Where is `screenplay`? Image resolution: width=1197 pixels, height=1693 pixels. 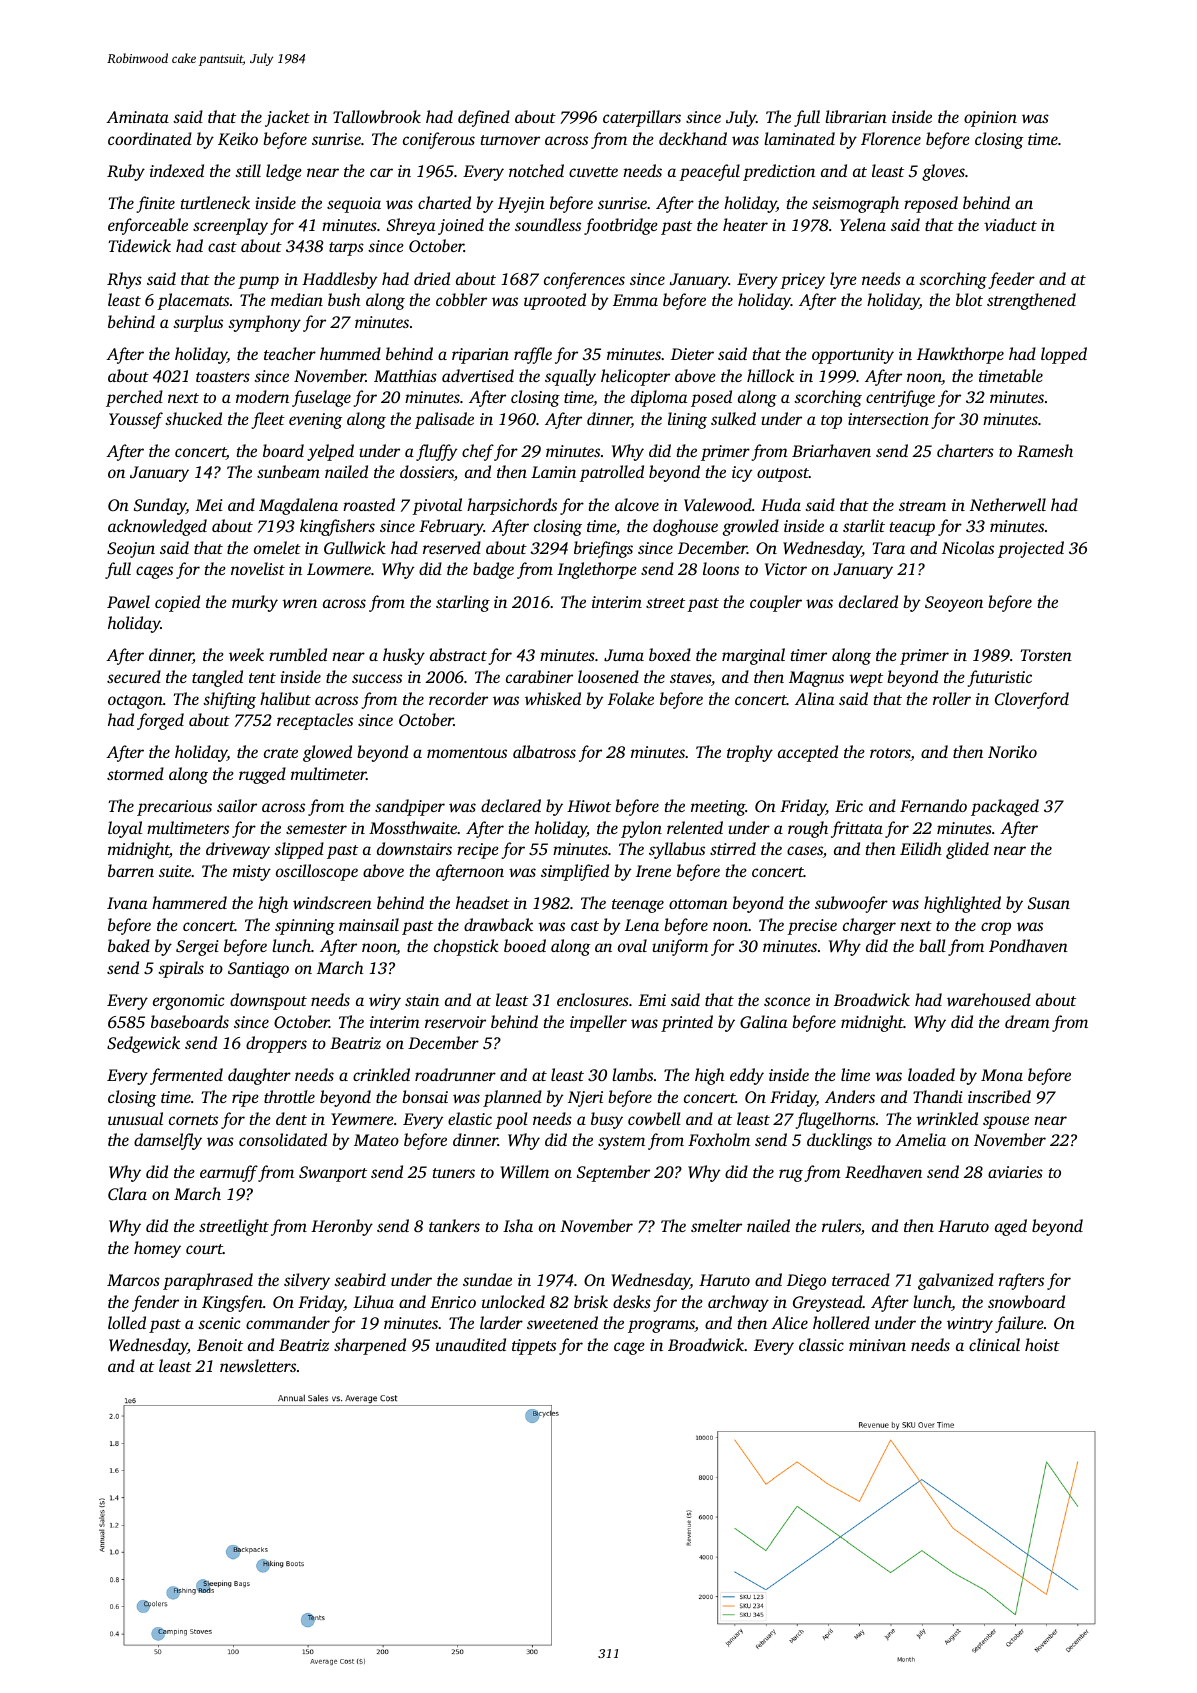
screenplay is located at coordinates (230, 226).
